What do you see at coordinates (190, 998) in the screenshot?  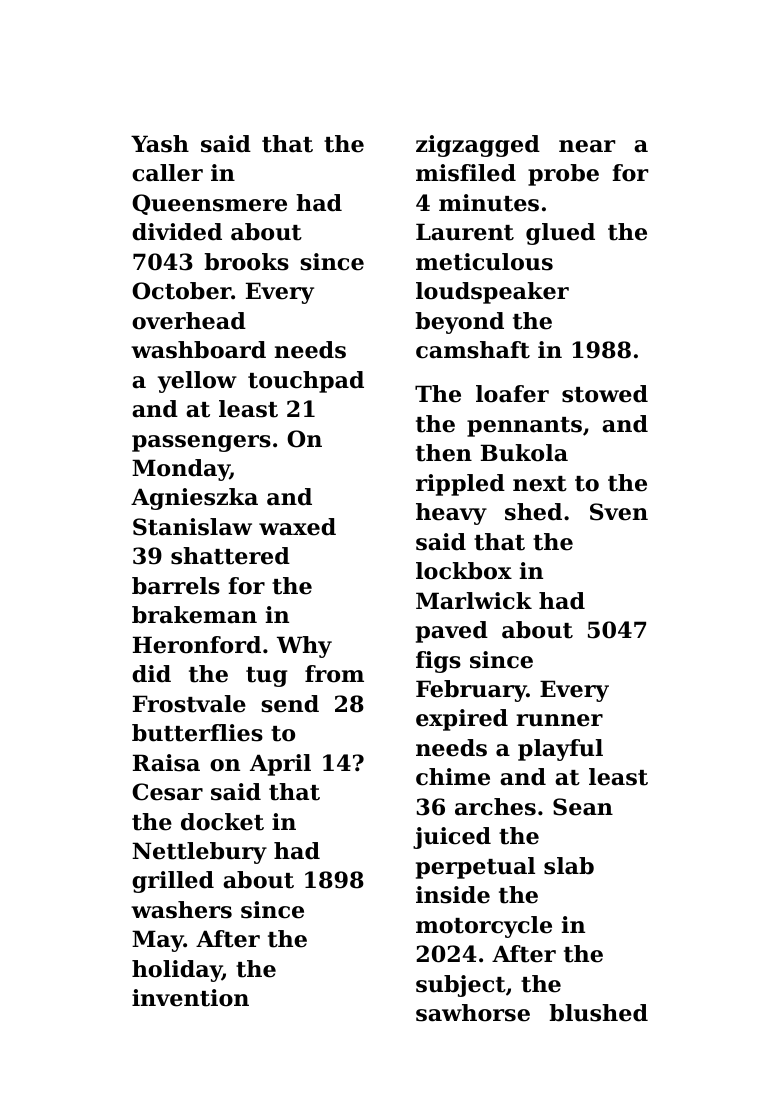 I see `invention` at bounding box center [190, 998].
